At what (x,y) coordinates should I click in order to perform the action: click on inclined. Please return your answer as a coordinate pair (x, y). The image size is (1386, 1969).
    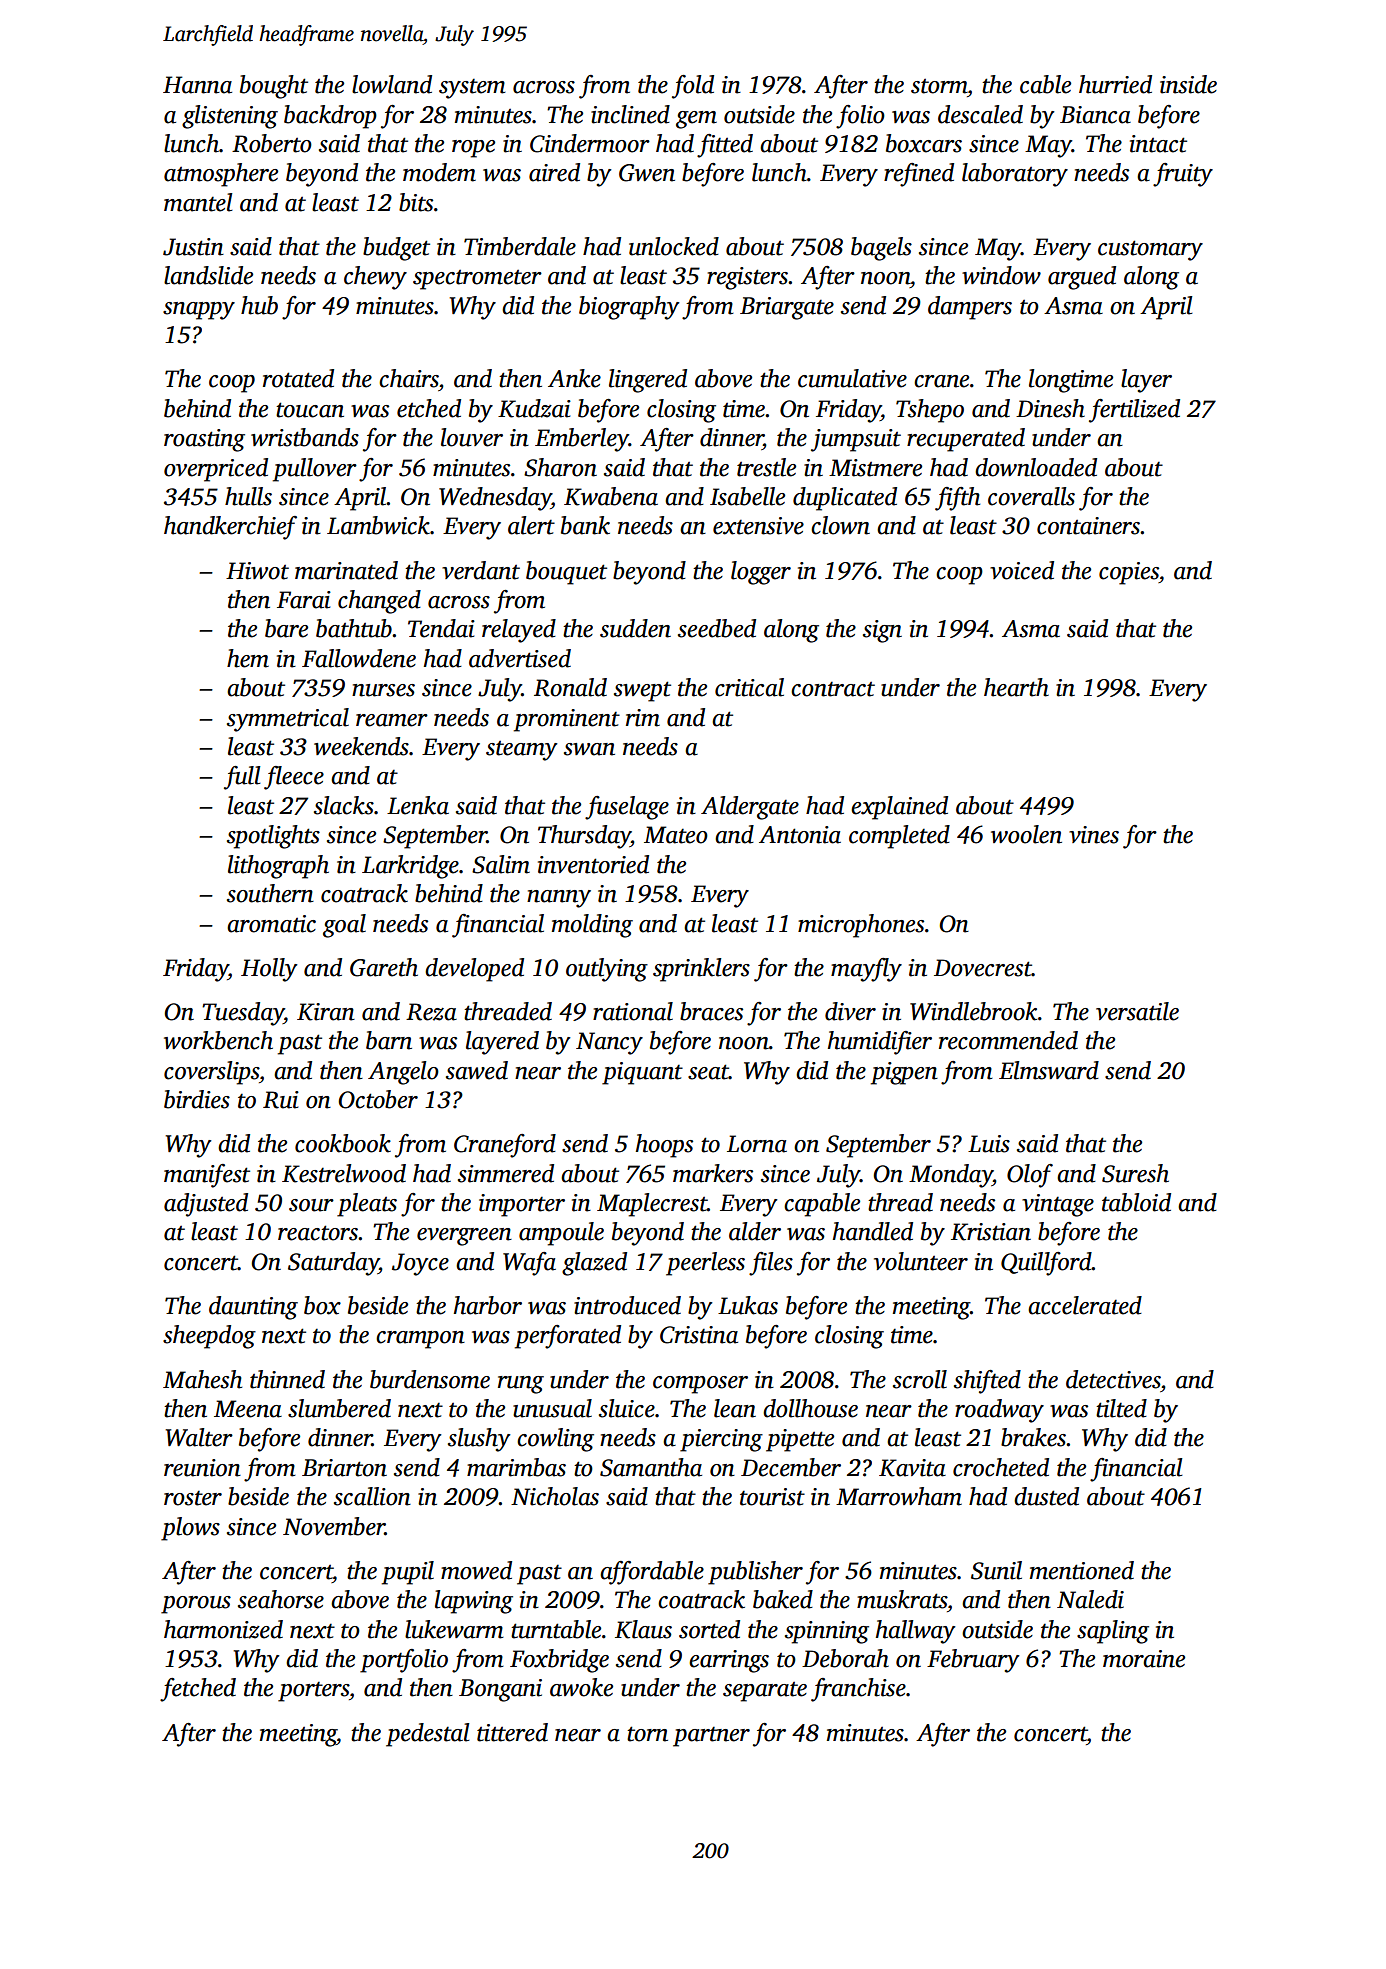
    Looking at the image, I should click on (630, 114).
